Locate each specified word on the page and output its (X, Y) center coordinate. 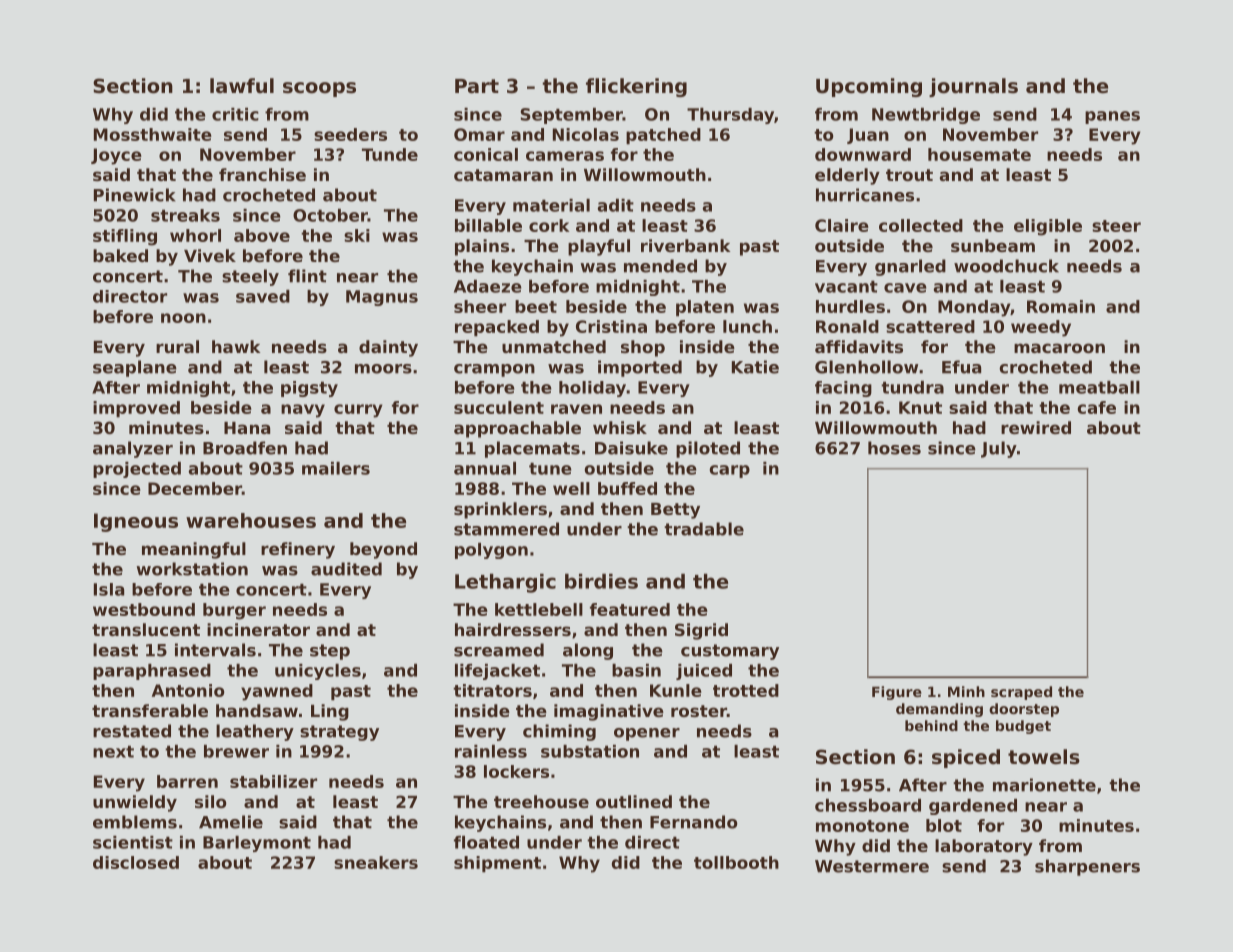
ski (357, 235)
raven (576, 409)
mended (660, 266)
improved (136, 409)
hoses (894, 448)
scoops (319, 89)
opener (647, 734)
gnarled (910, 267)
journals (973, 87)
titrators (492, 690)
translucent (146, 629)
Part (477, 86)
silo (211, 801)
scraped (1021, 693)
